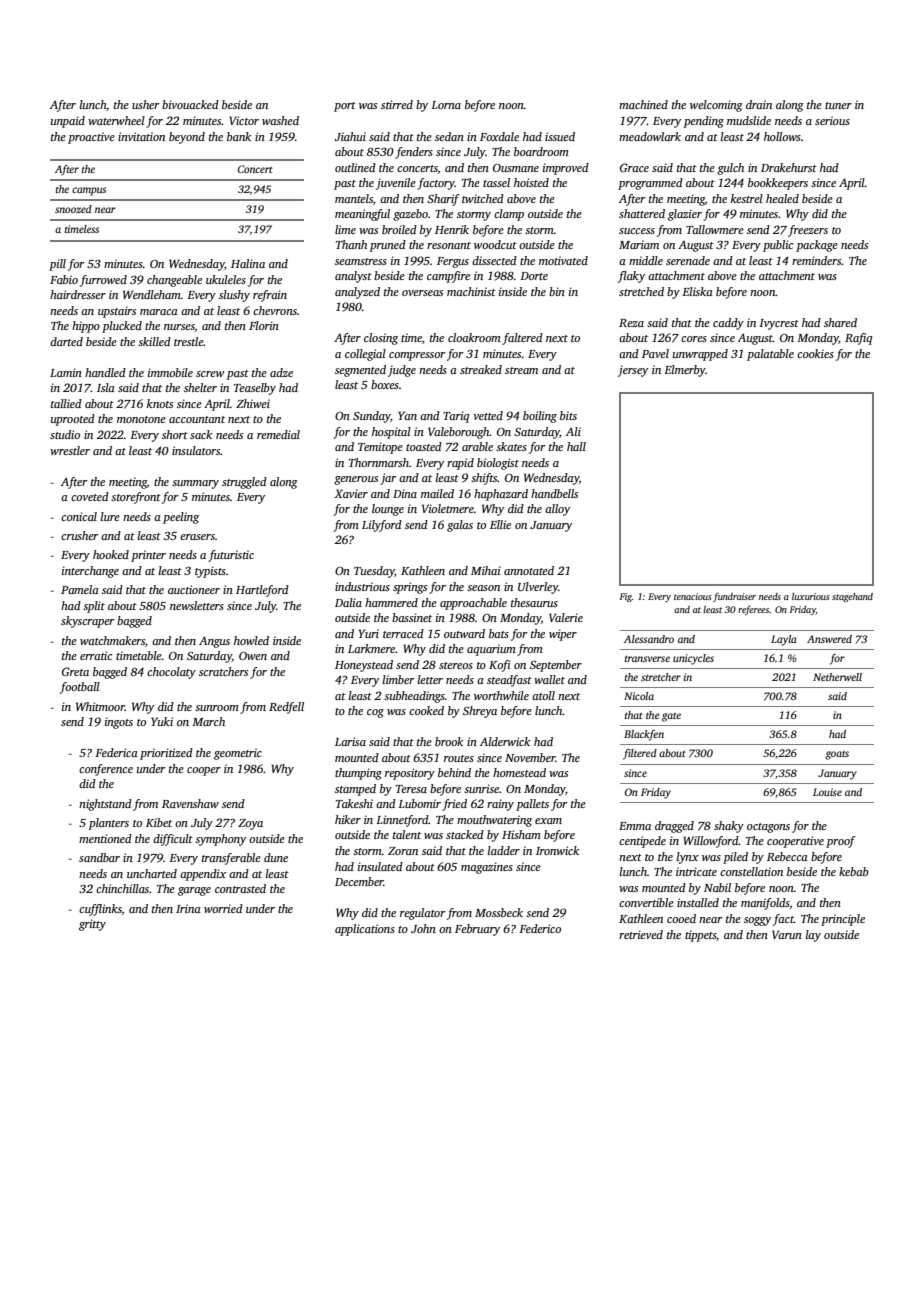  I want to click on drain, so click(759, 104).
